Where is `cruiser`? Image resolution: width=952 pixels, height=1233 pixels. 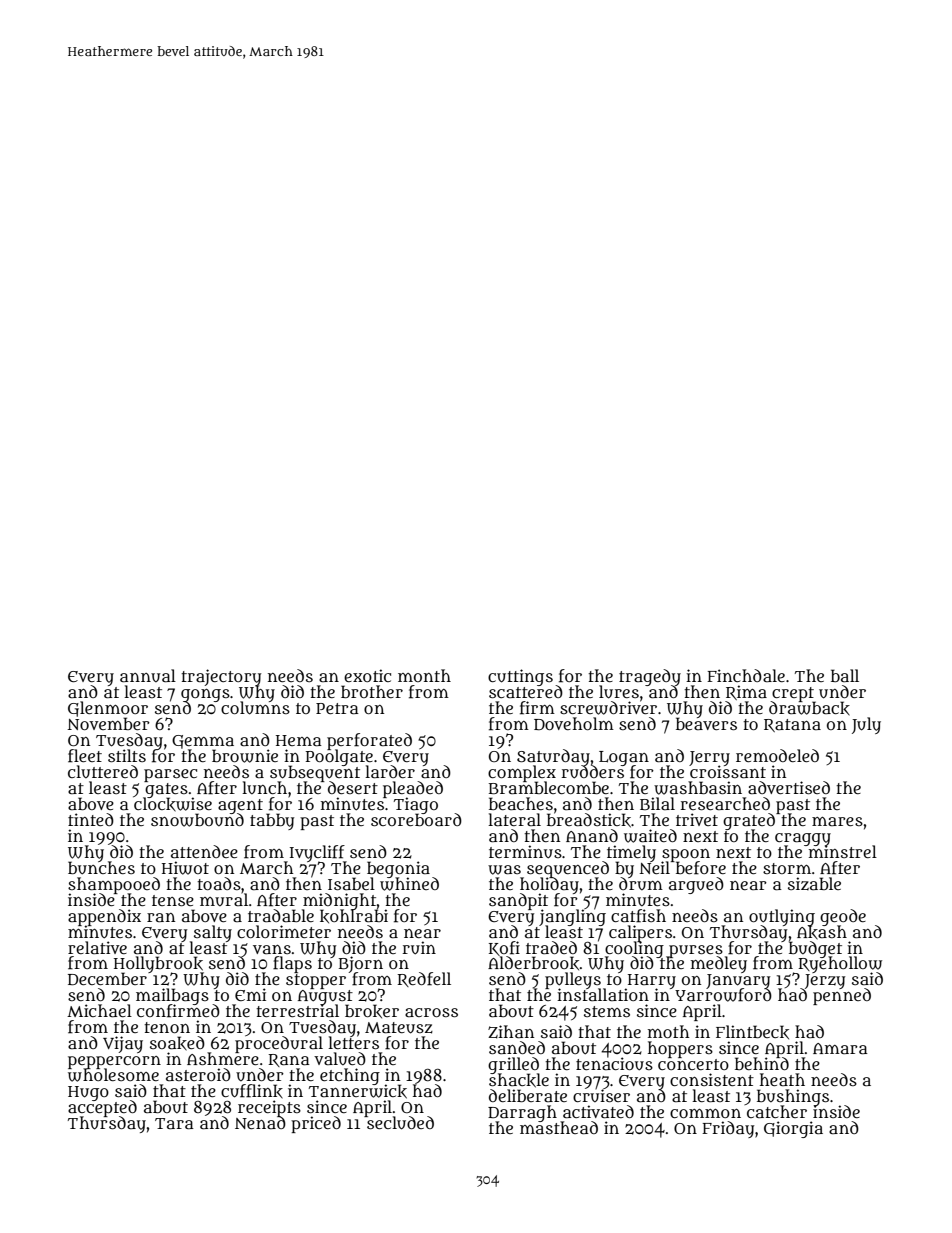
cruiser is located at coordinates (601, 1095).
